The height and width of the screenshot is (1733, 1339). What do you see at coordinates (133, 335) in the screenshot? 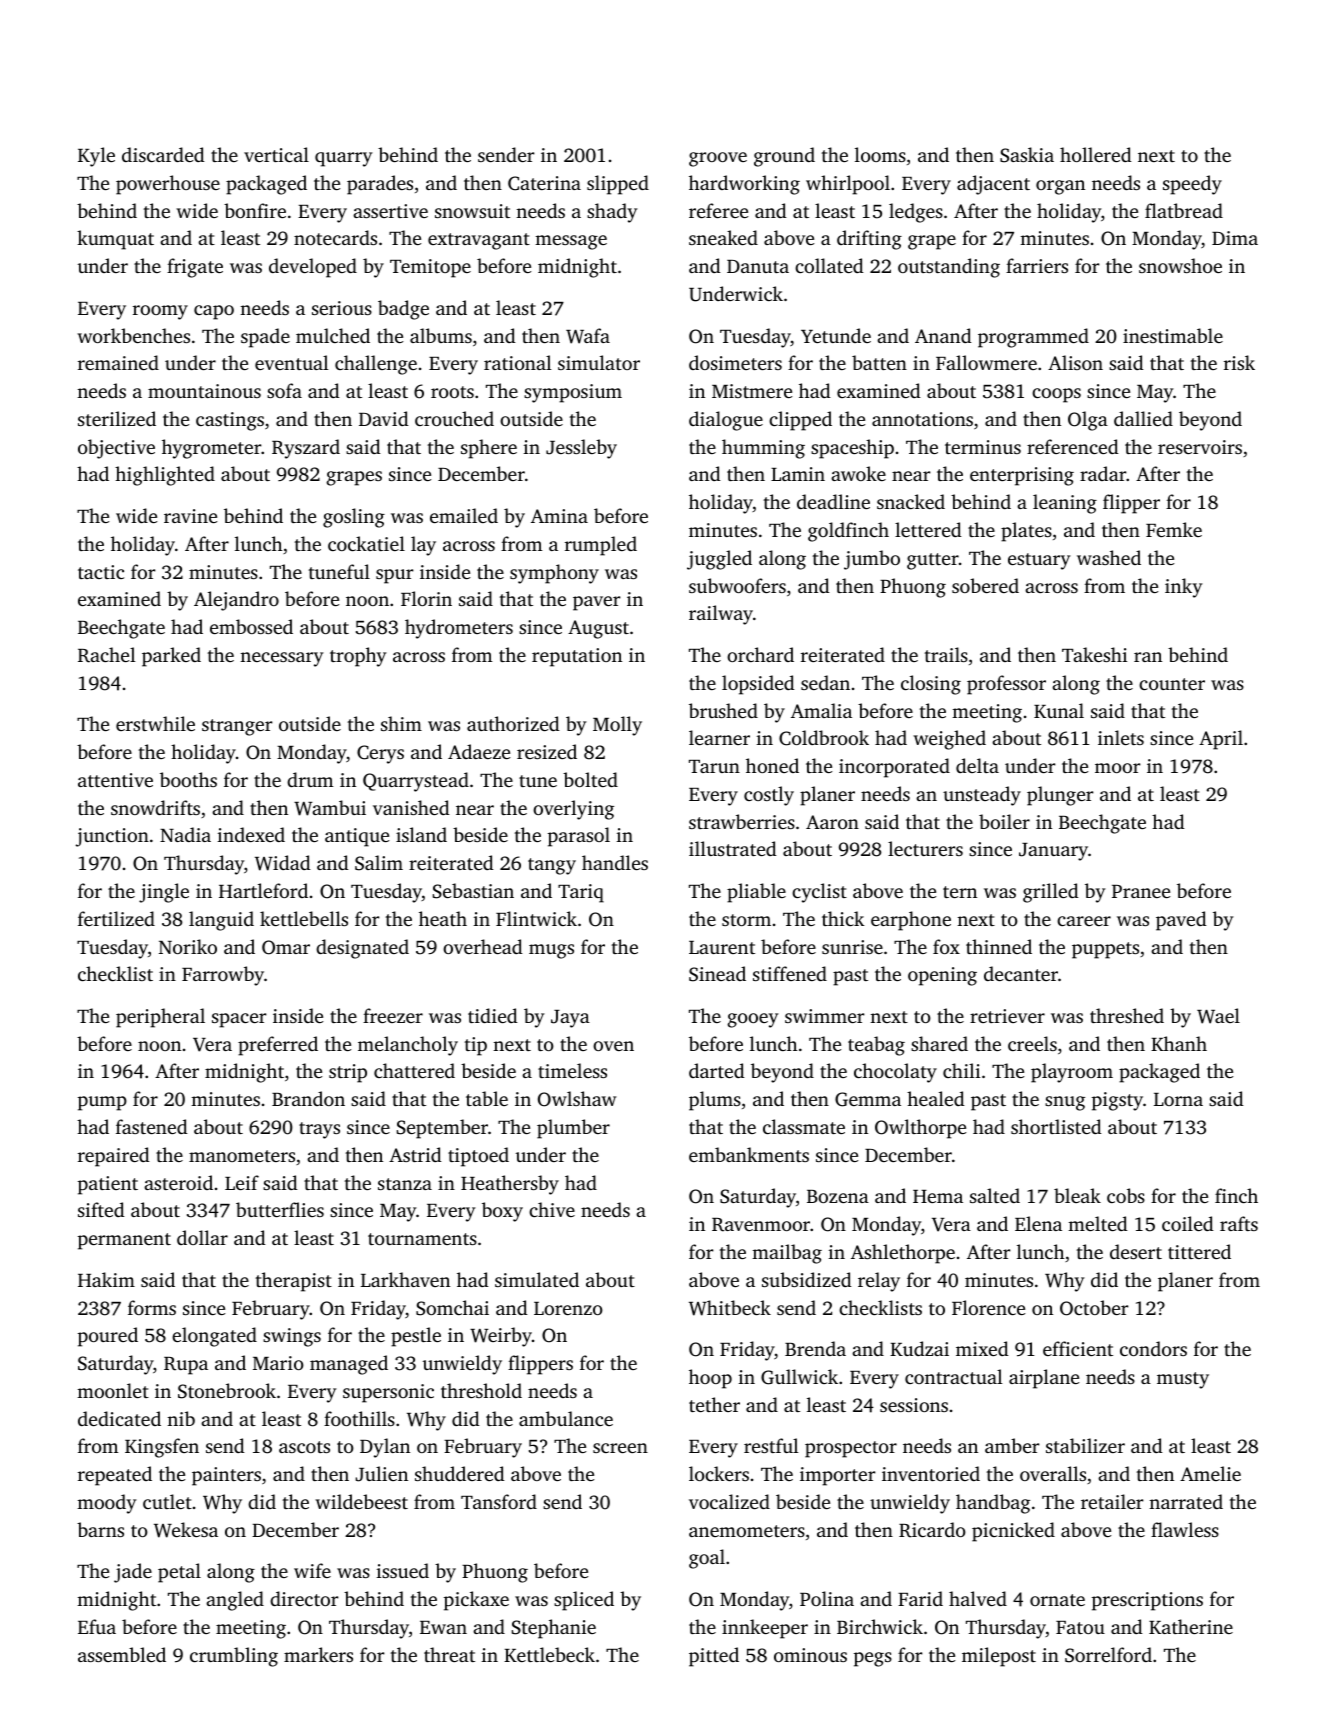
I see `workbenches` at bounding box center [133, 335].
